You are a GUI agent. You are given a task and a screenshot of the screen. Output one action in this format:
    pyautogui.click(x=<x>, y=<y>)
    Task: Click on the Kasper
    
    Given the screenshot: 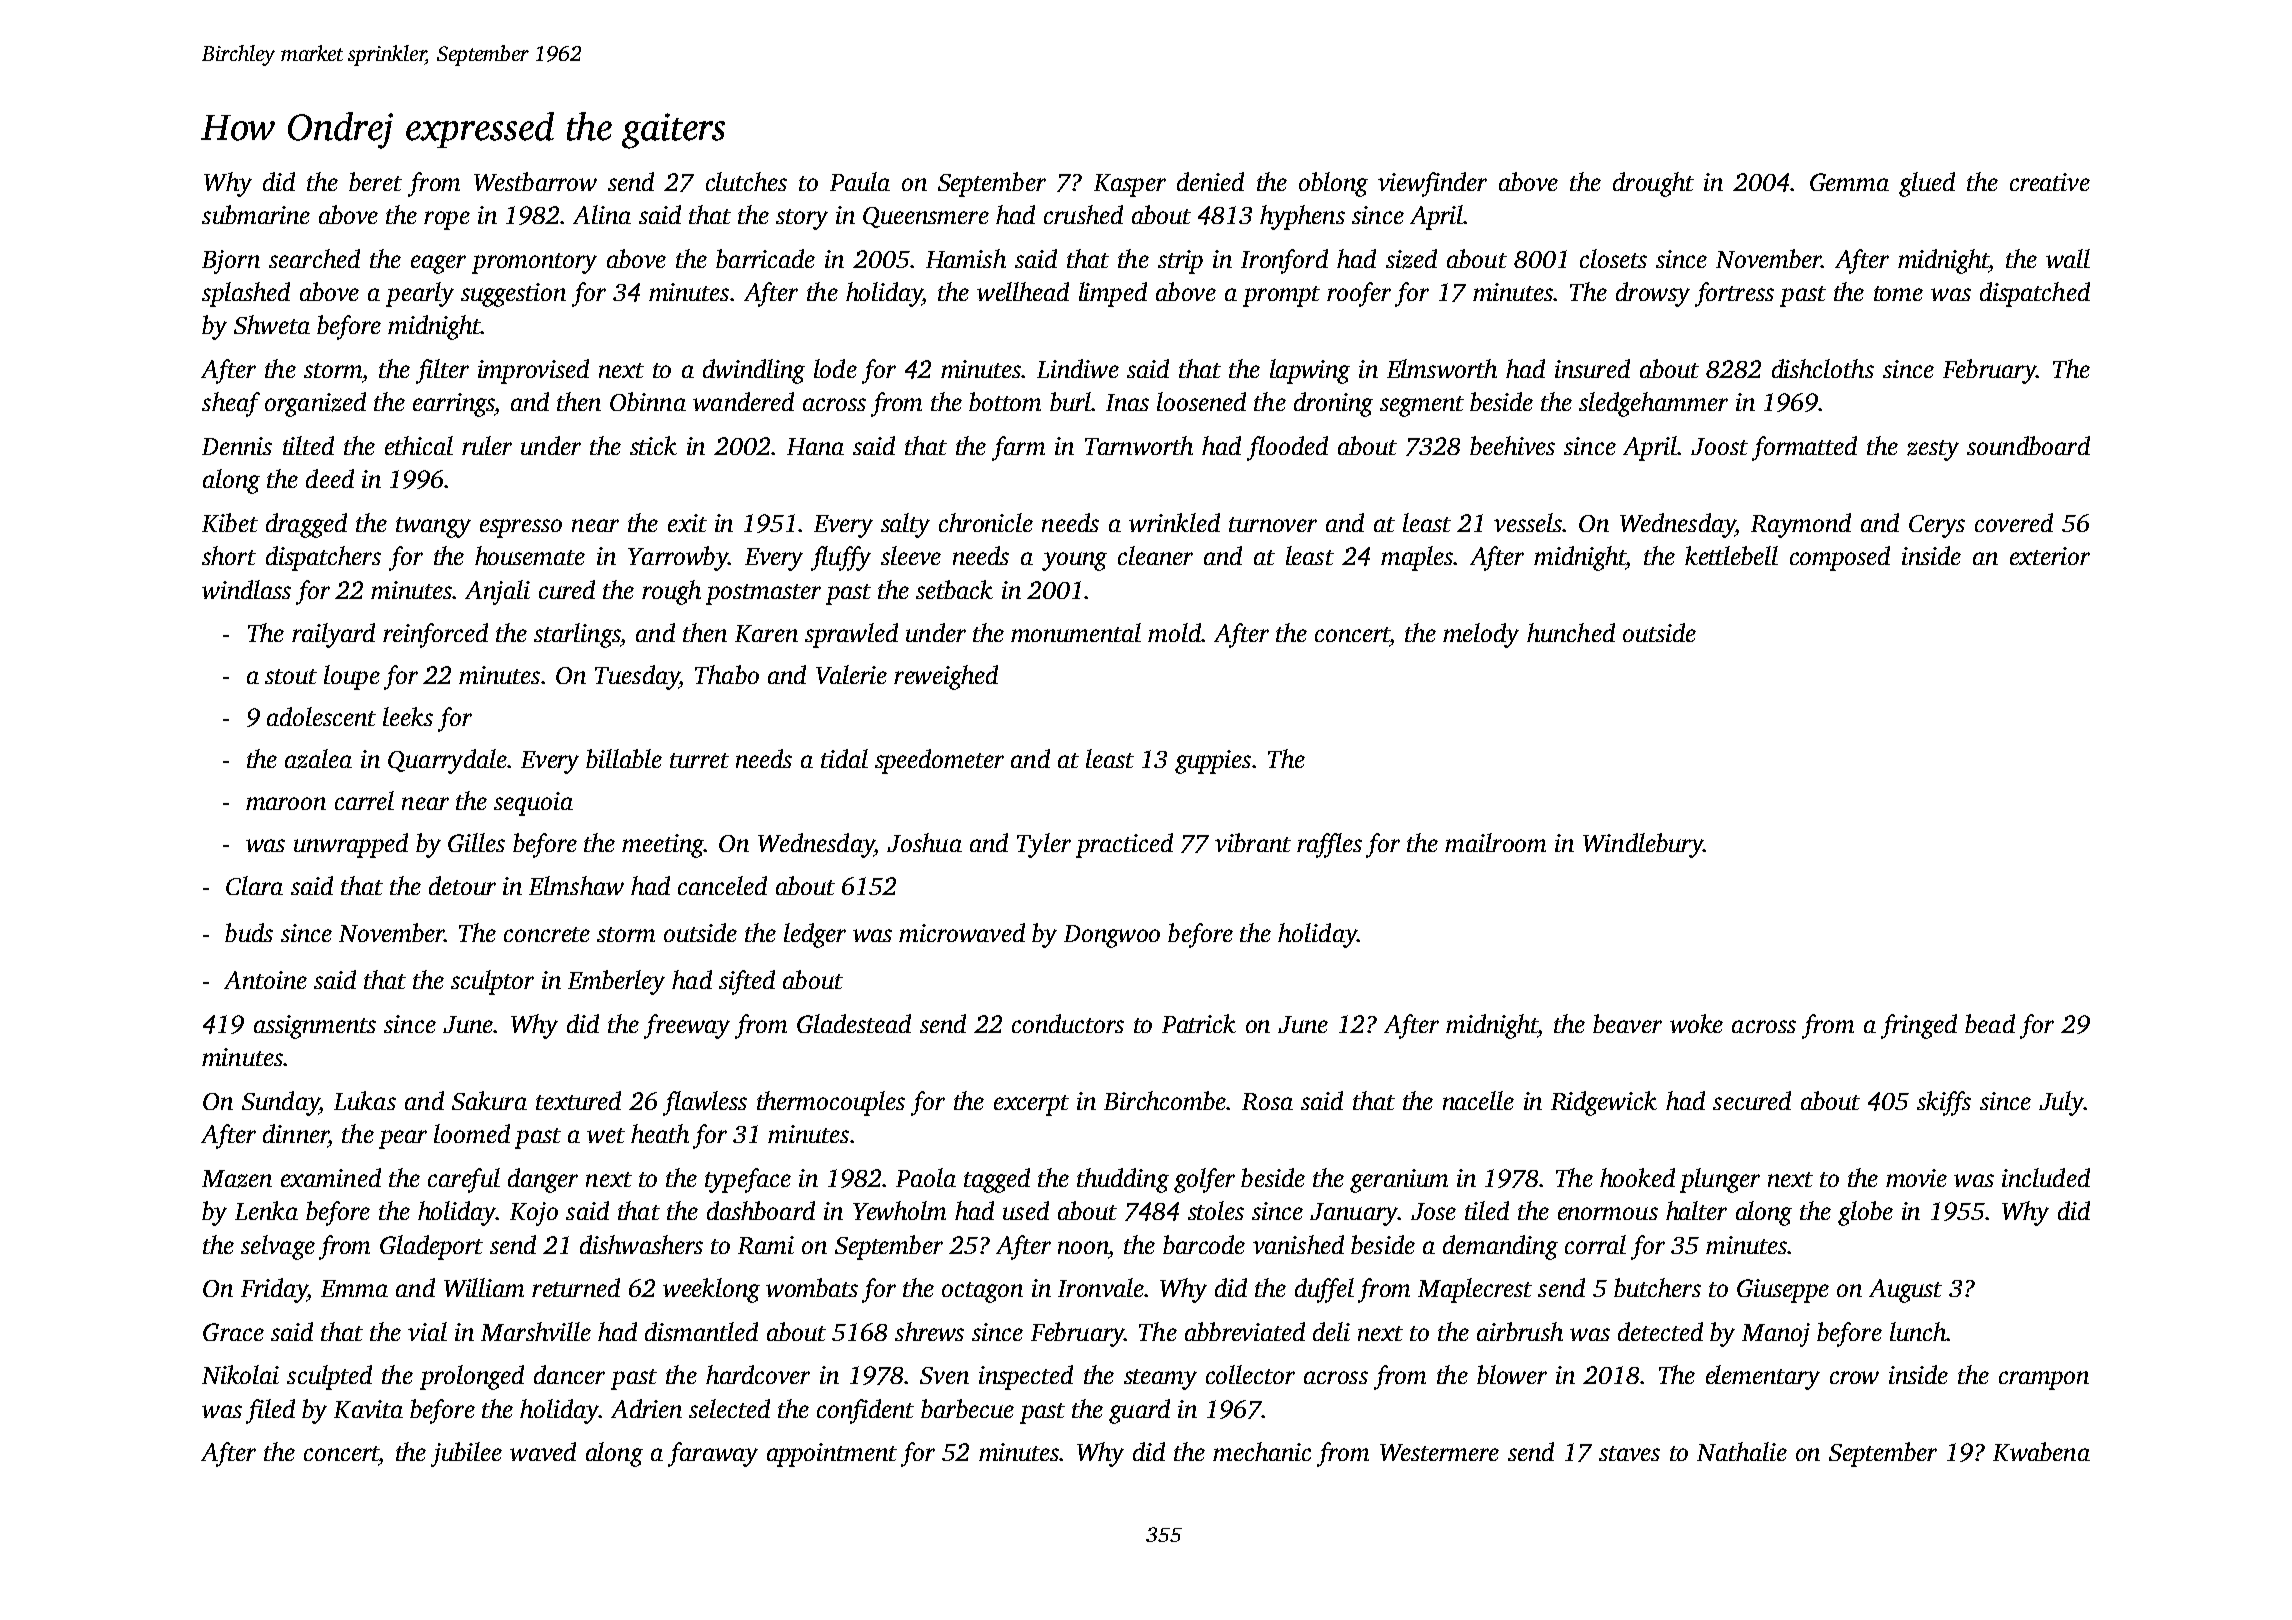 What is the action you would take?
    pyautogui.click(x=1130, y=185)
